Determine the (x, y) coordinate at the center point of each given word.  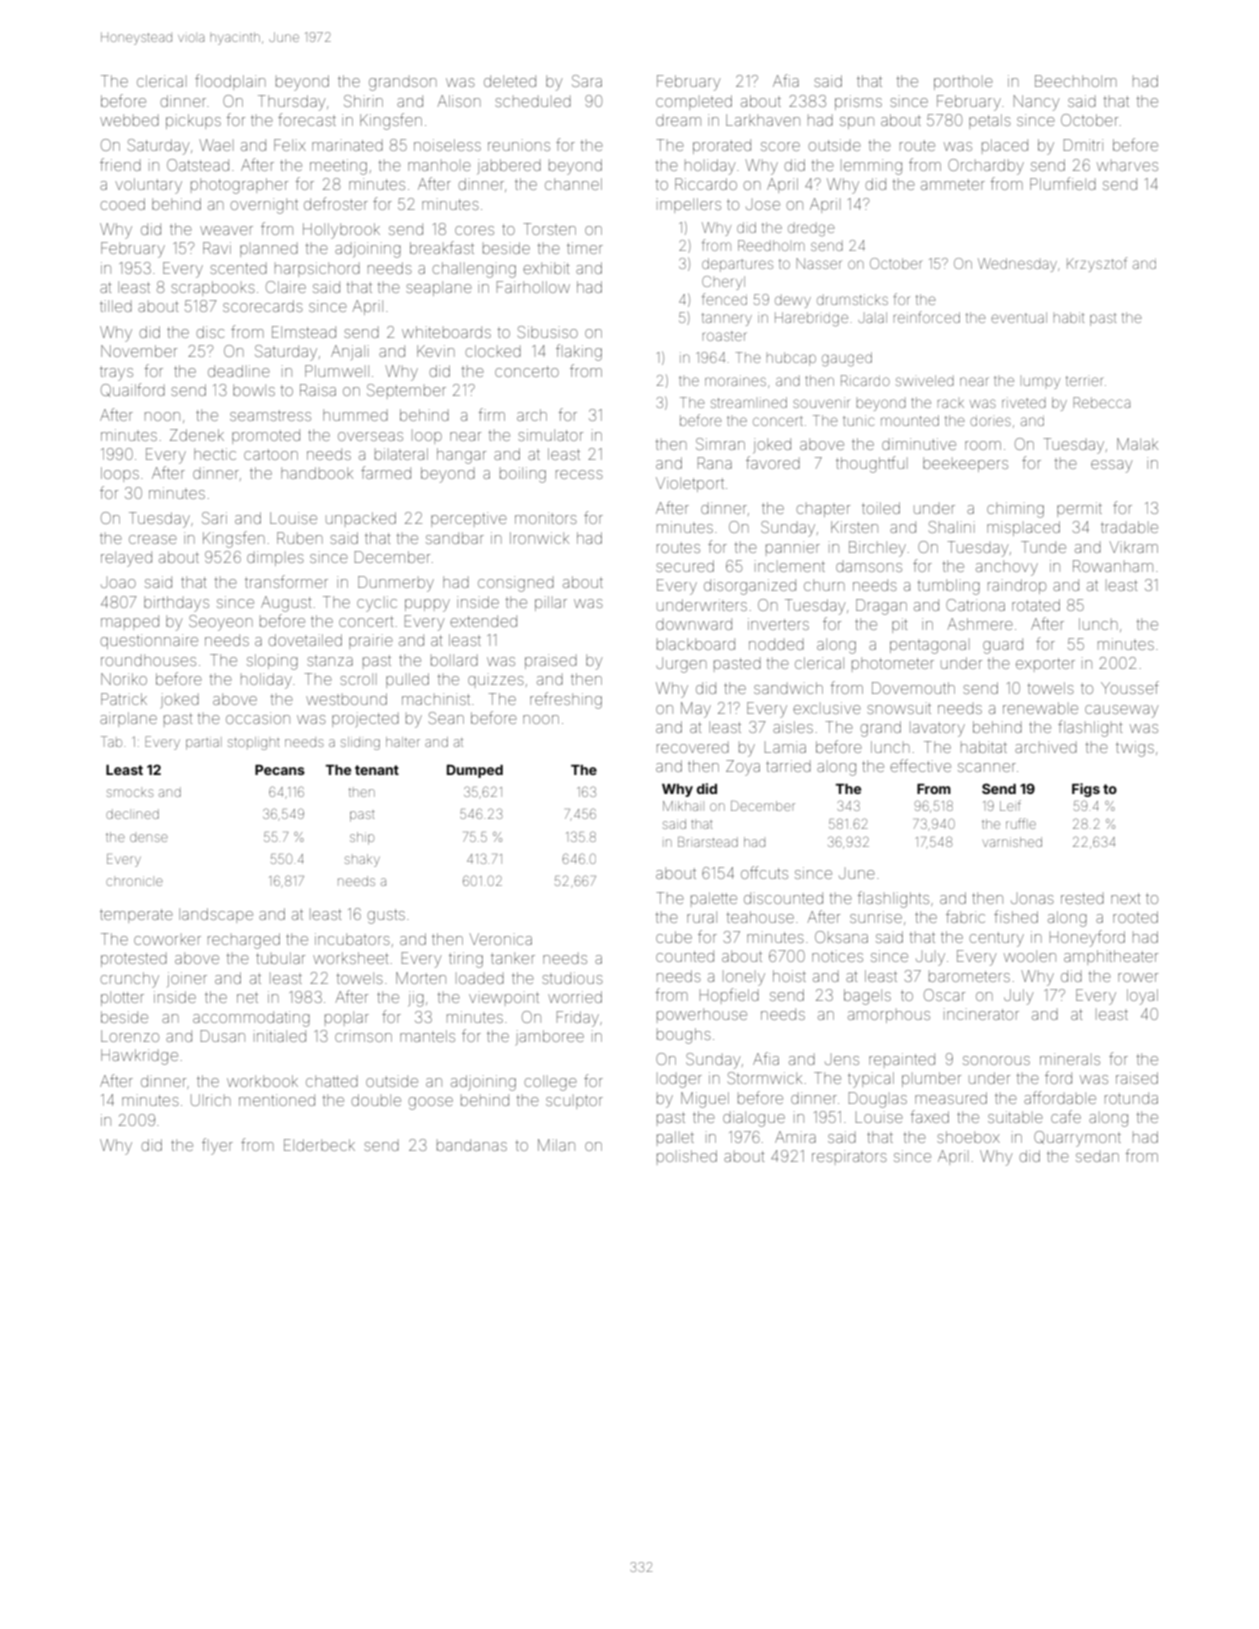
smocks (130, 793)
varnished (1012, 842)
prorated (722, 146)
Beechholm (1076, 81)
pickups (193, 121)
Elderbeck (319, 1145)
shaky (362, 860)
